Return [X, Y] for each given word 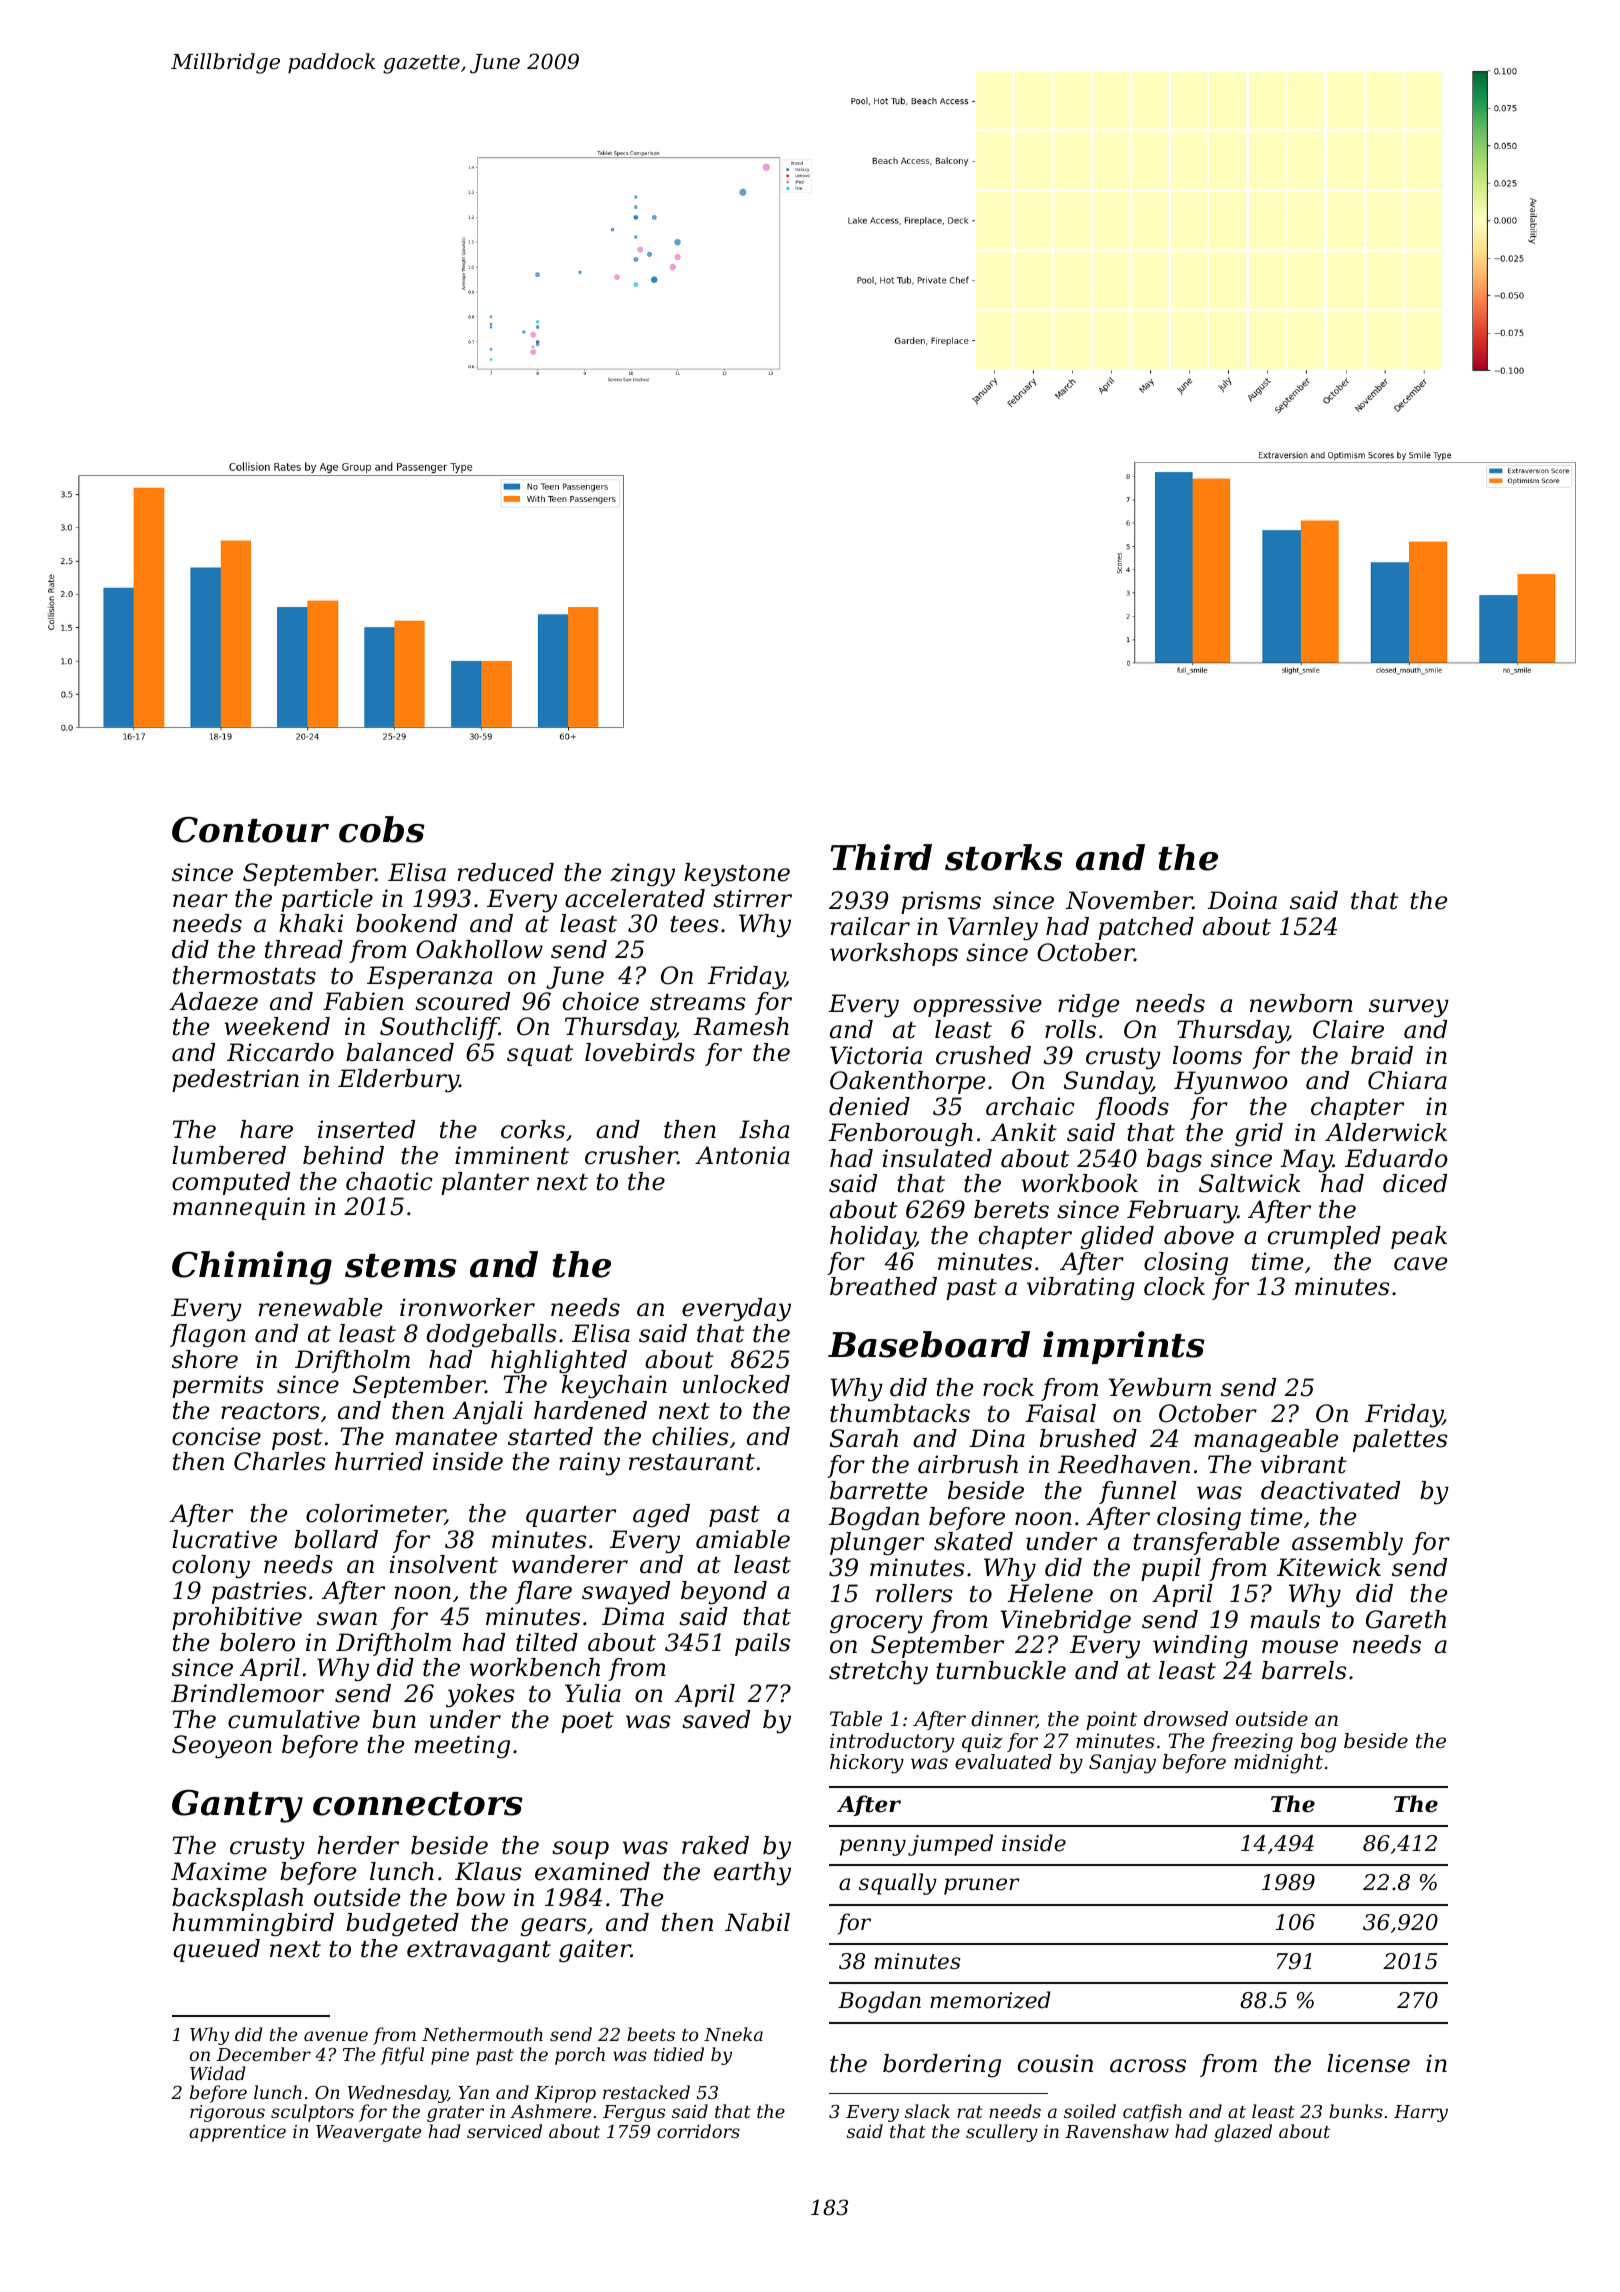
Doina [1242, 900]
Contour [250, 829]
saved [716, 1719]
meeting [462, 1747]
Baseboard [929, 1344]
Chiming [252, 1268]
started [550, 1436]
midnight [1278, 1764]
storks [1004, 857]
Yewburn [1160, 1387]
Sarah [864, 1438]
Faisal [1060, 1413]
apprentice [237, 2133]
